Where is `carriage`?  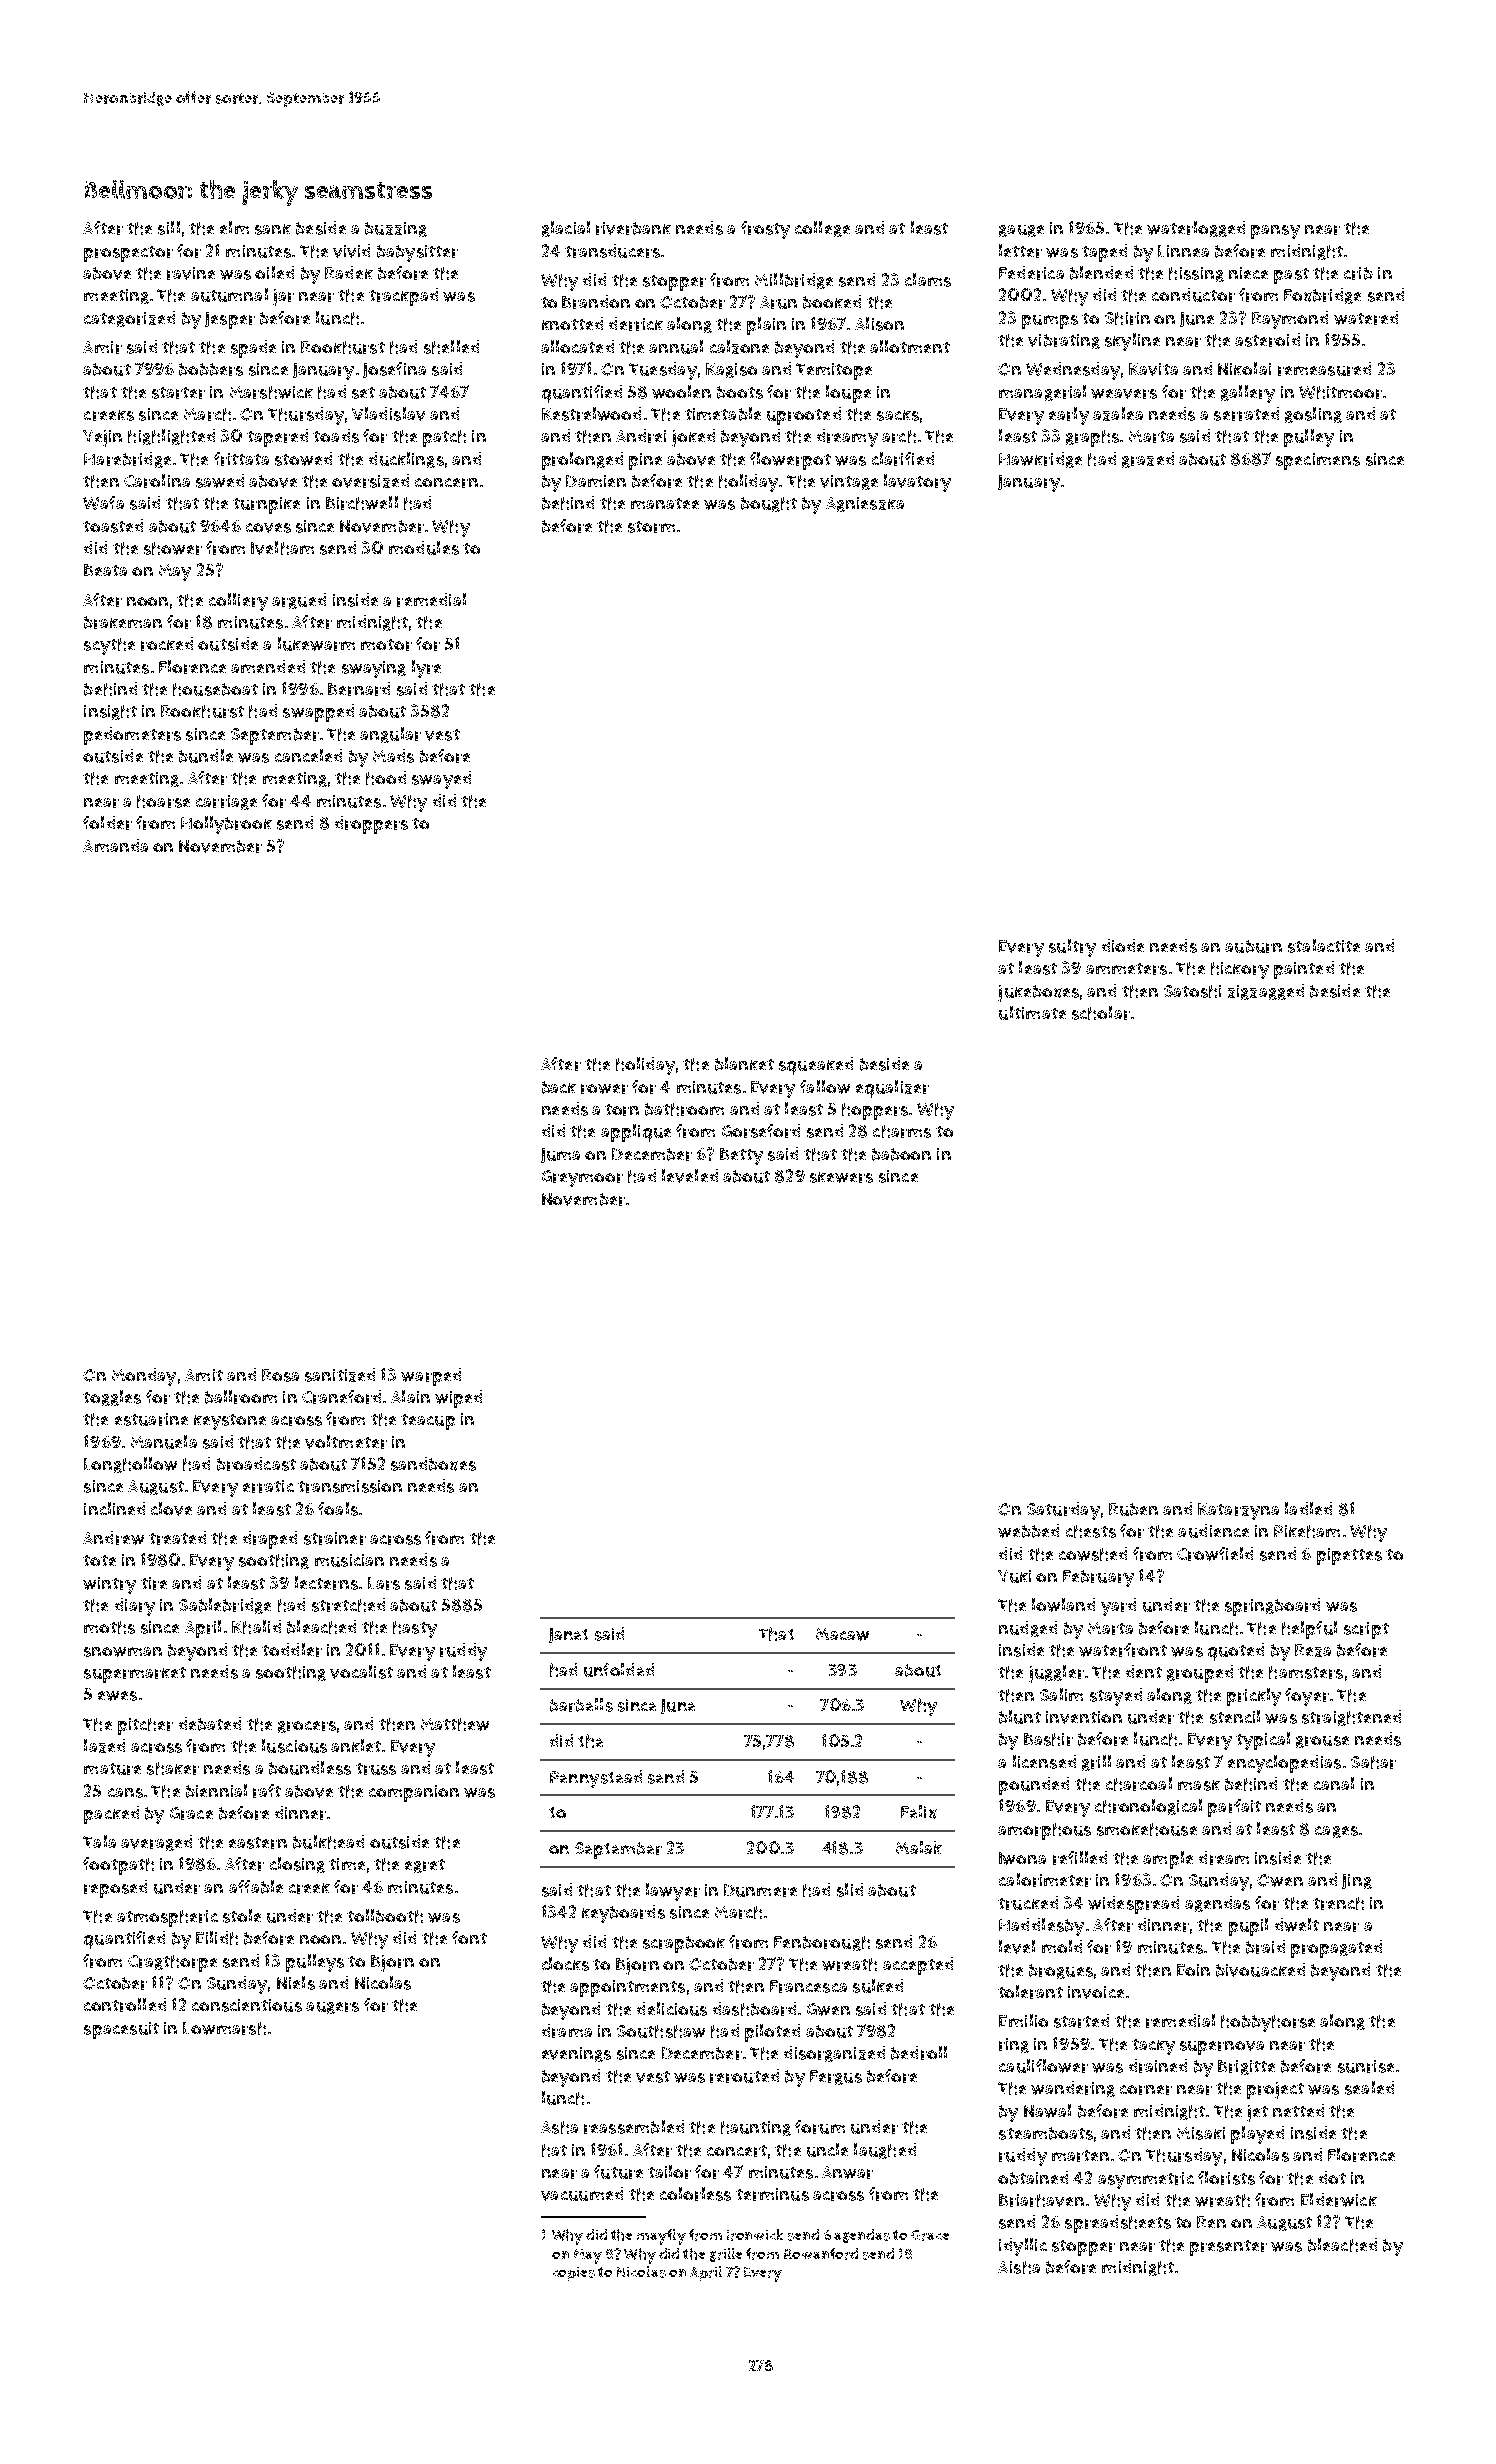 carriage is located at coordinates (226, 802).
